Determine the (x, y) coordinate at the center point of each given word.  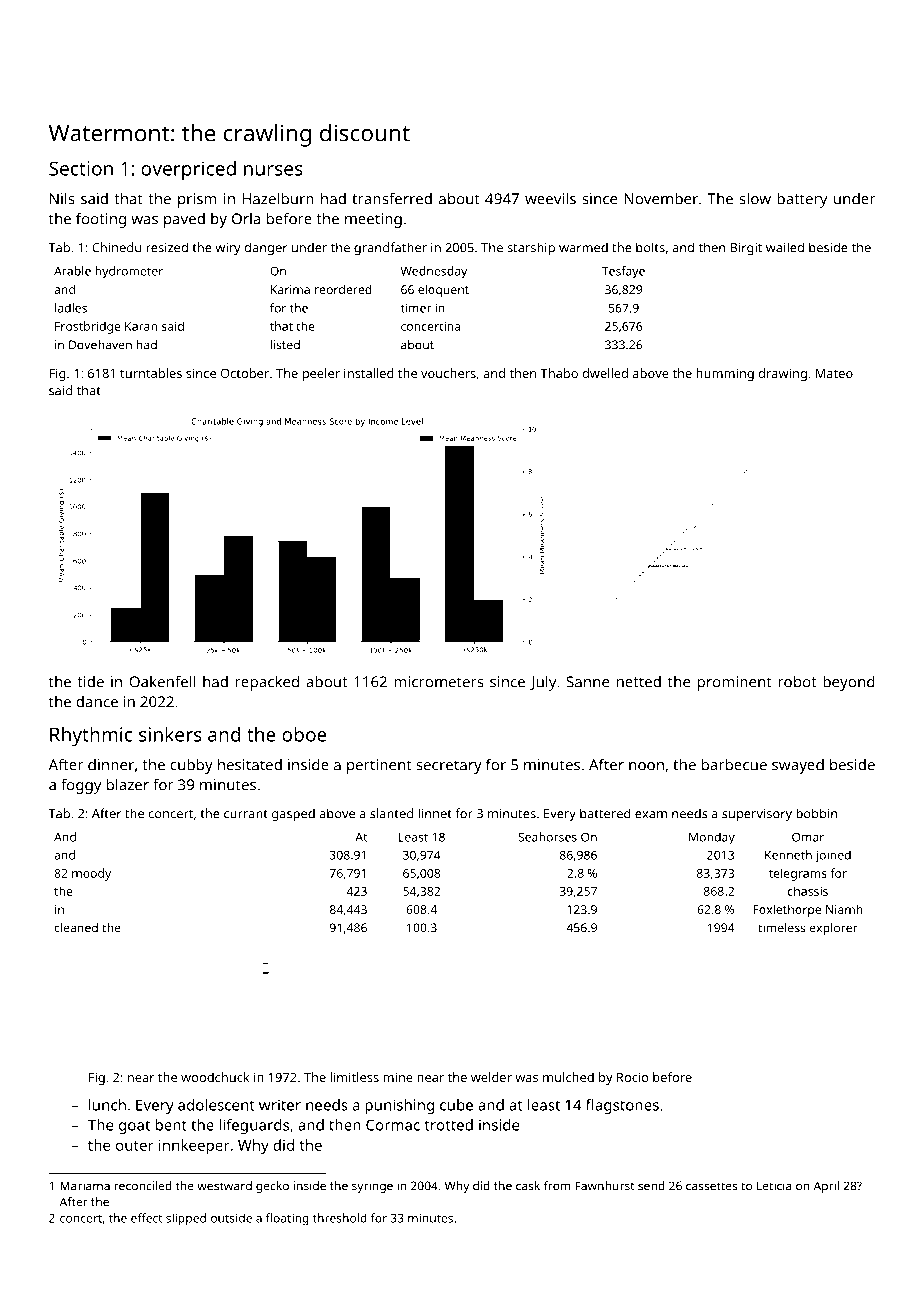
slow (755, 199)
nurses (273, 170)
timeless (782, 928)
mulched (568, 1077)
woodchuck (215, 1077)
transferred (392, 198)
